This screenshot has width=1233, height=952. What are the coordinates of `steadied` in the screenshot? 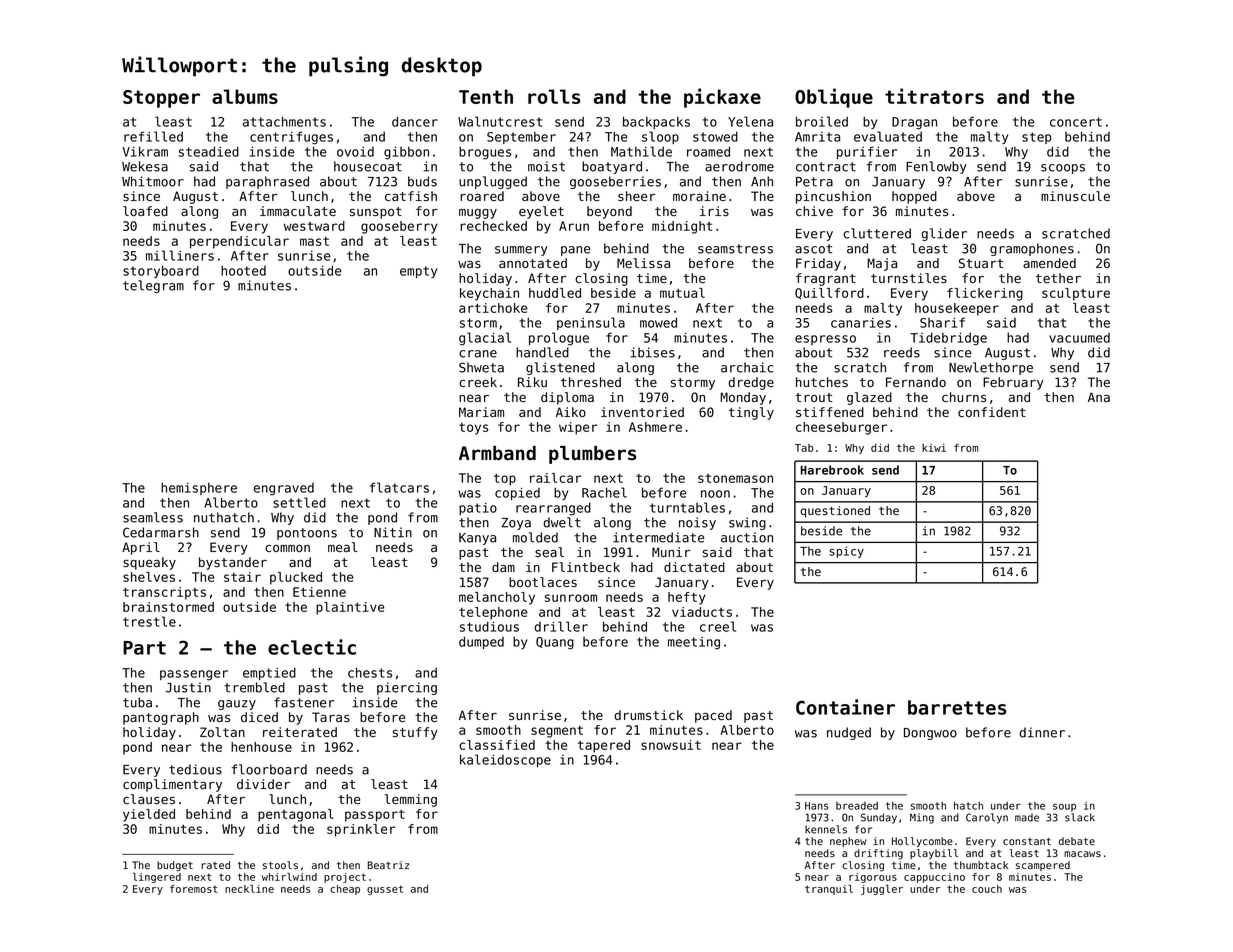 It's located at (209, 152).
